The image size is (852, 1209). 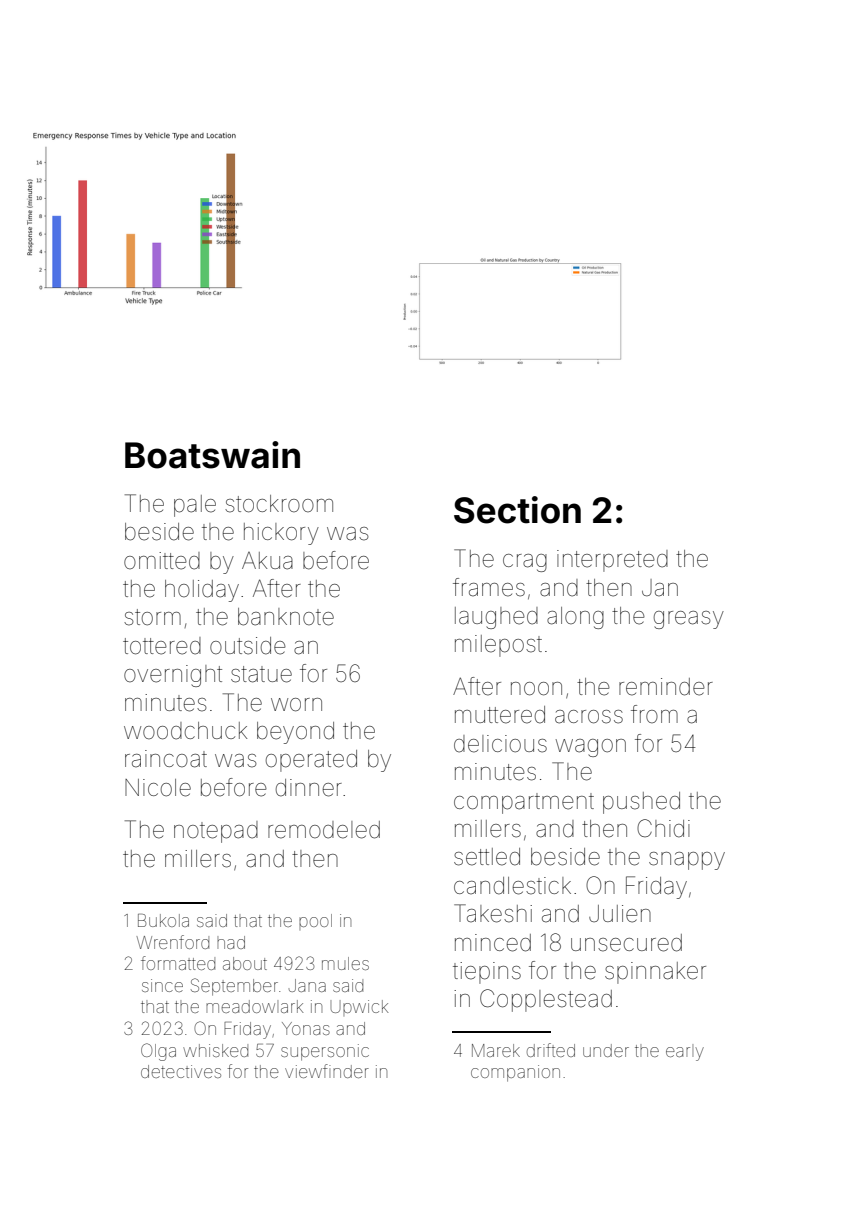 What do you see at coordinates (524, 803) in the page?
I see `compartment` at bounding box center [524, 803].
